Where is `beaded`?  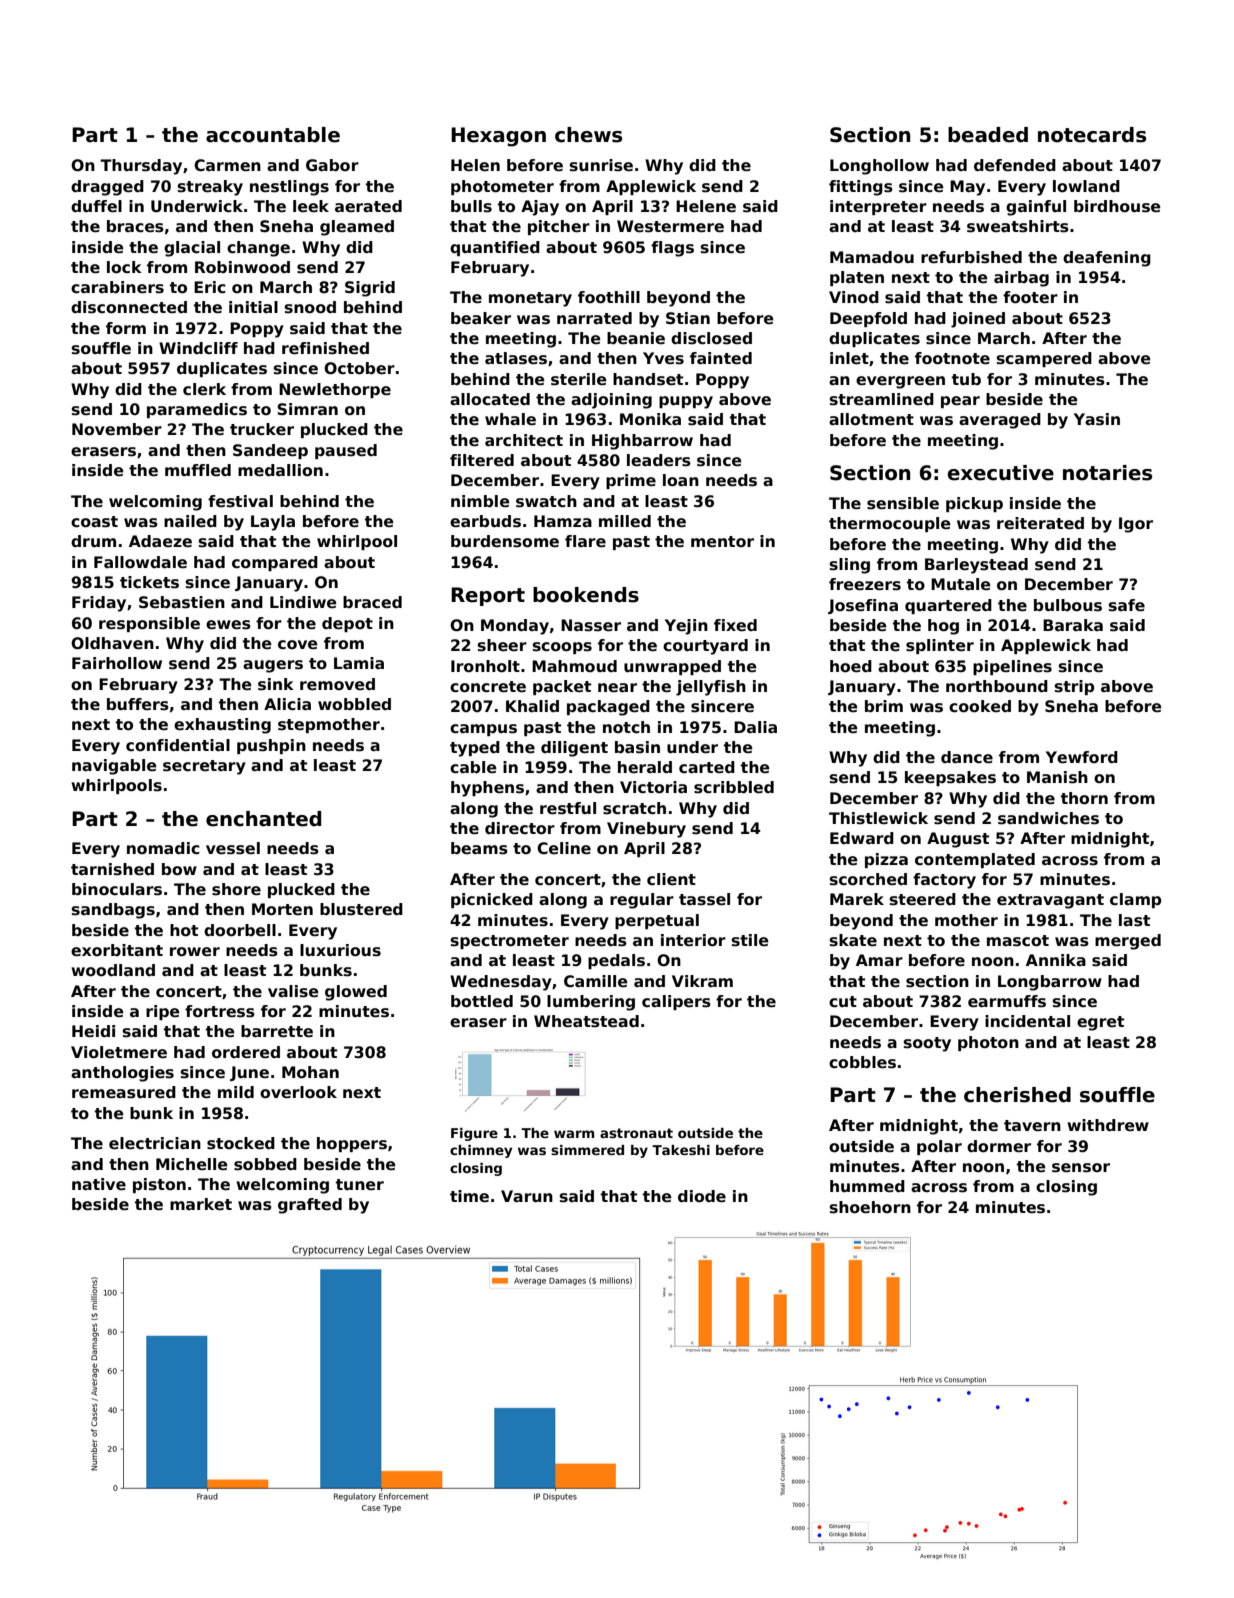 beaded is located at coordinates (988, 135).
